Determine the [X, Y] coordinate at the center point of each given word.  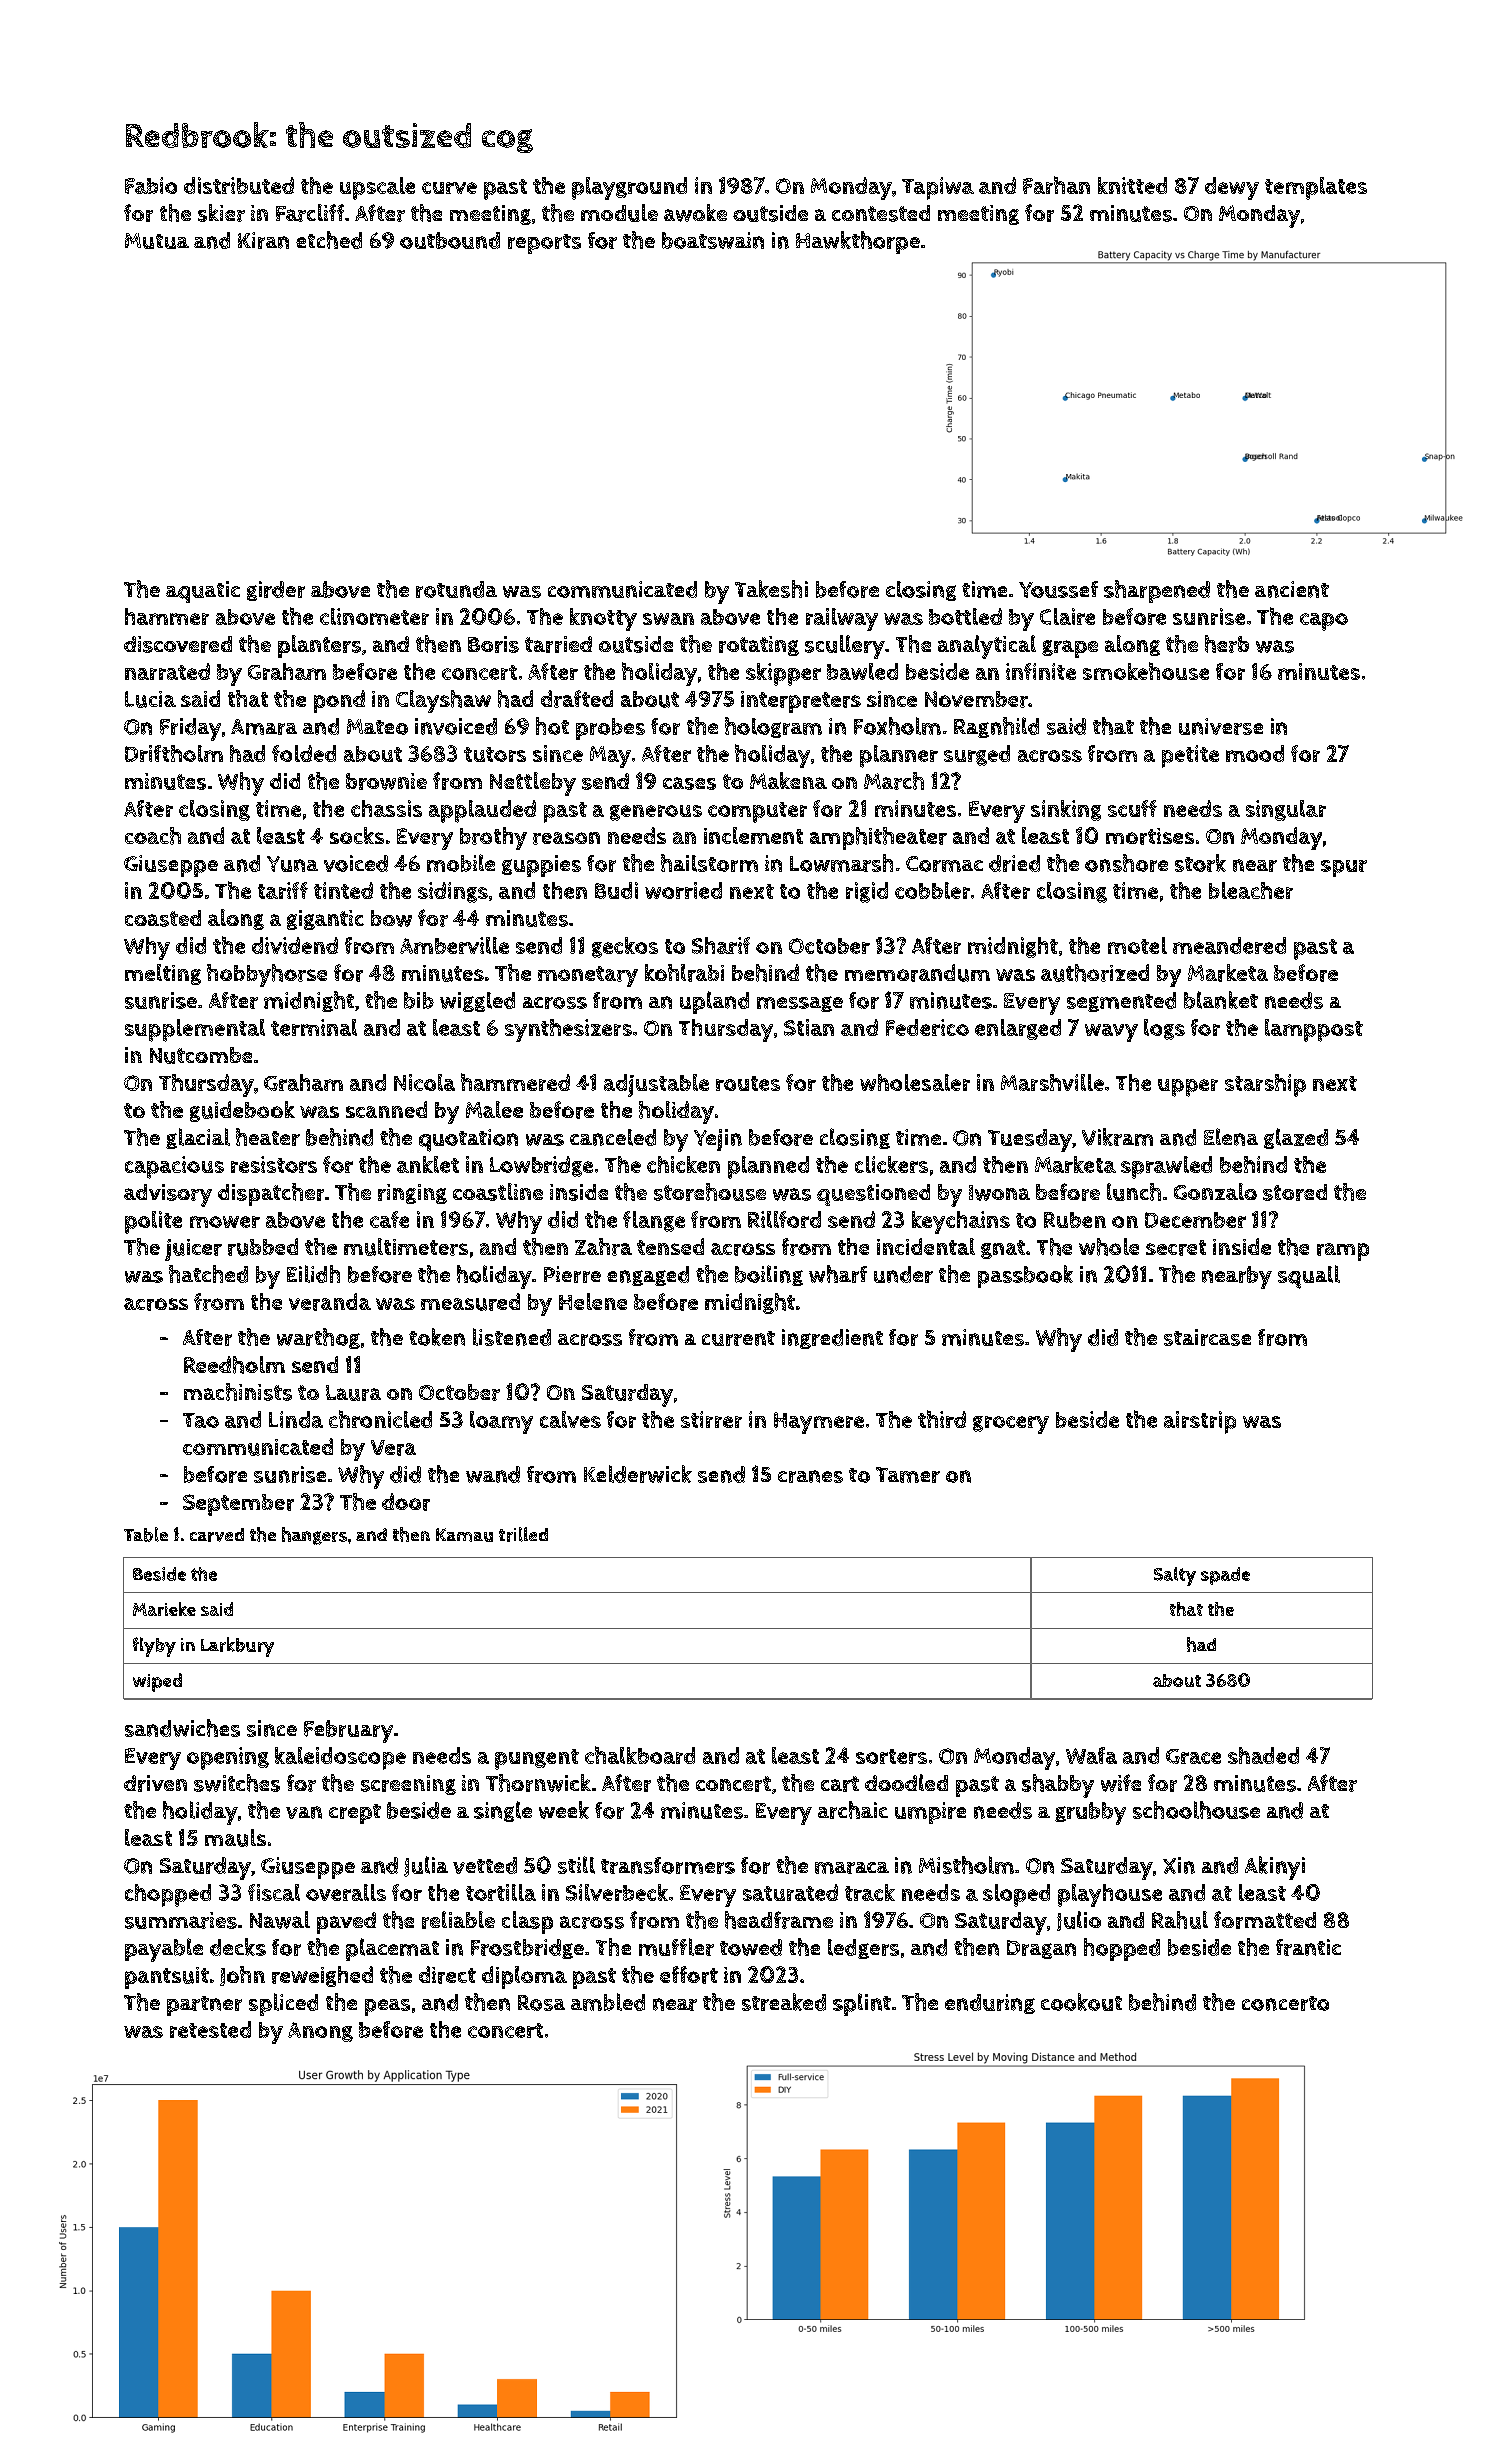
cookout [1081, 2002]
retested [210, 2029]
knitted [1132, 185]
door [406, 1502]
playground [629, 188]
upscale [377, 188]
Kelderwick [638, 1474]
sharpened [1157, 591]
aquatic [203, 592]
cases [689, 783]
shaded [1263, 1755]
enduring [990, 2004]
